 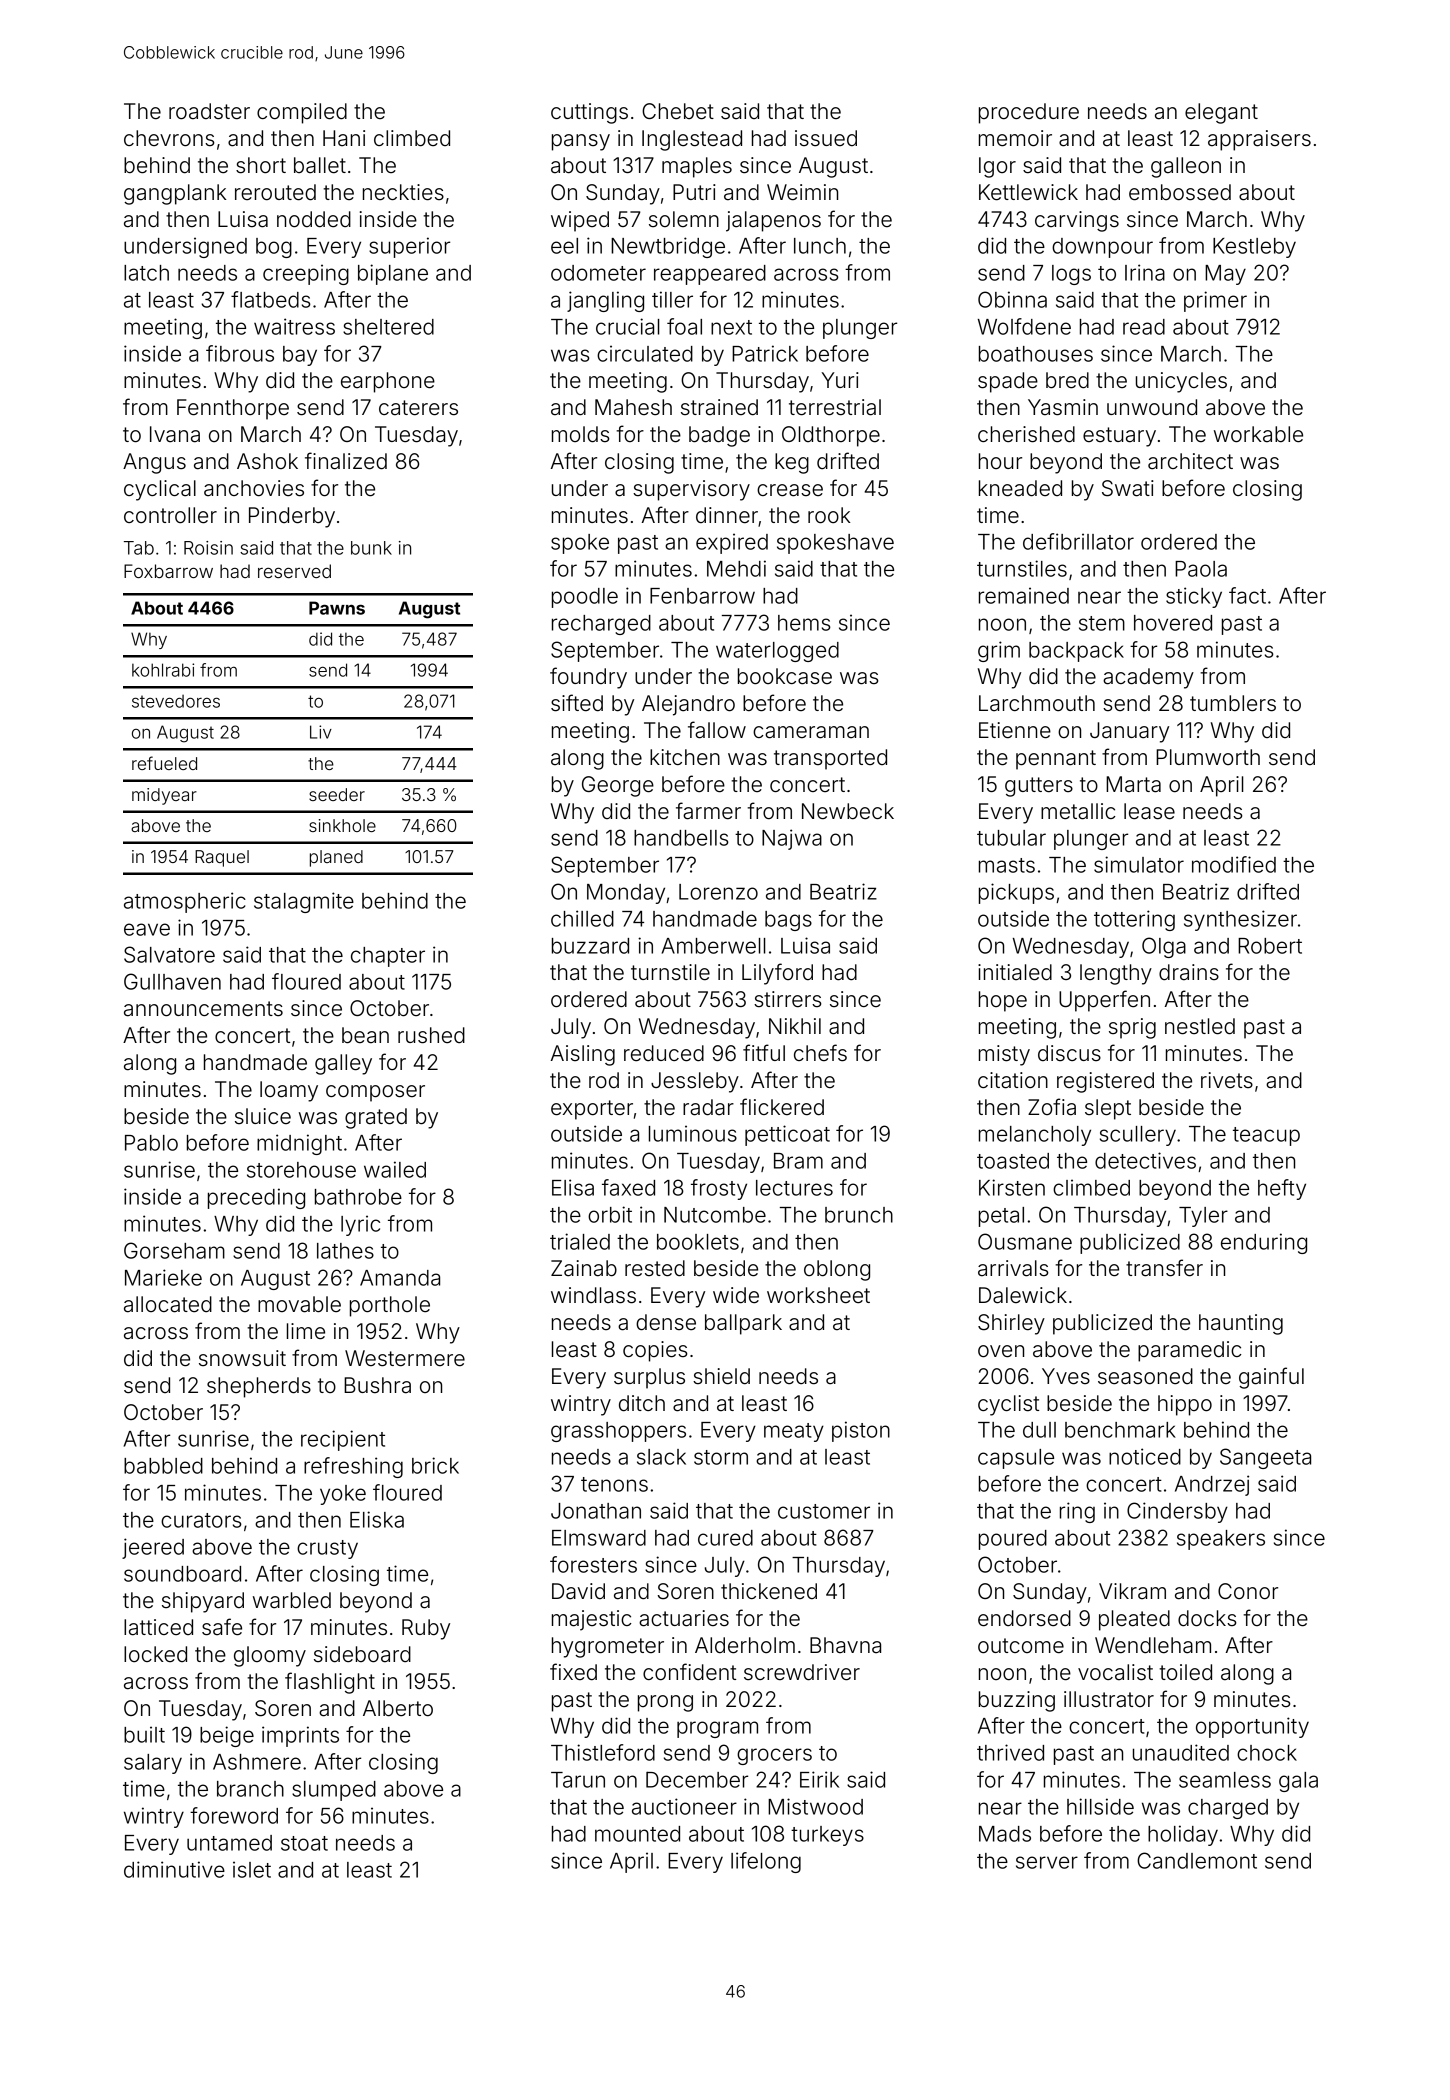 I want to click on grasshoppers, so click(x=618, y=1432).
